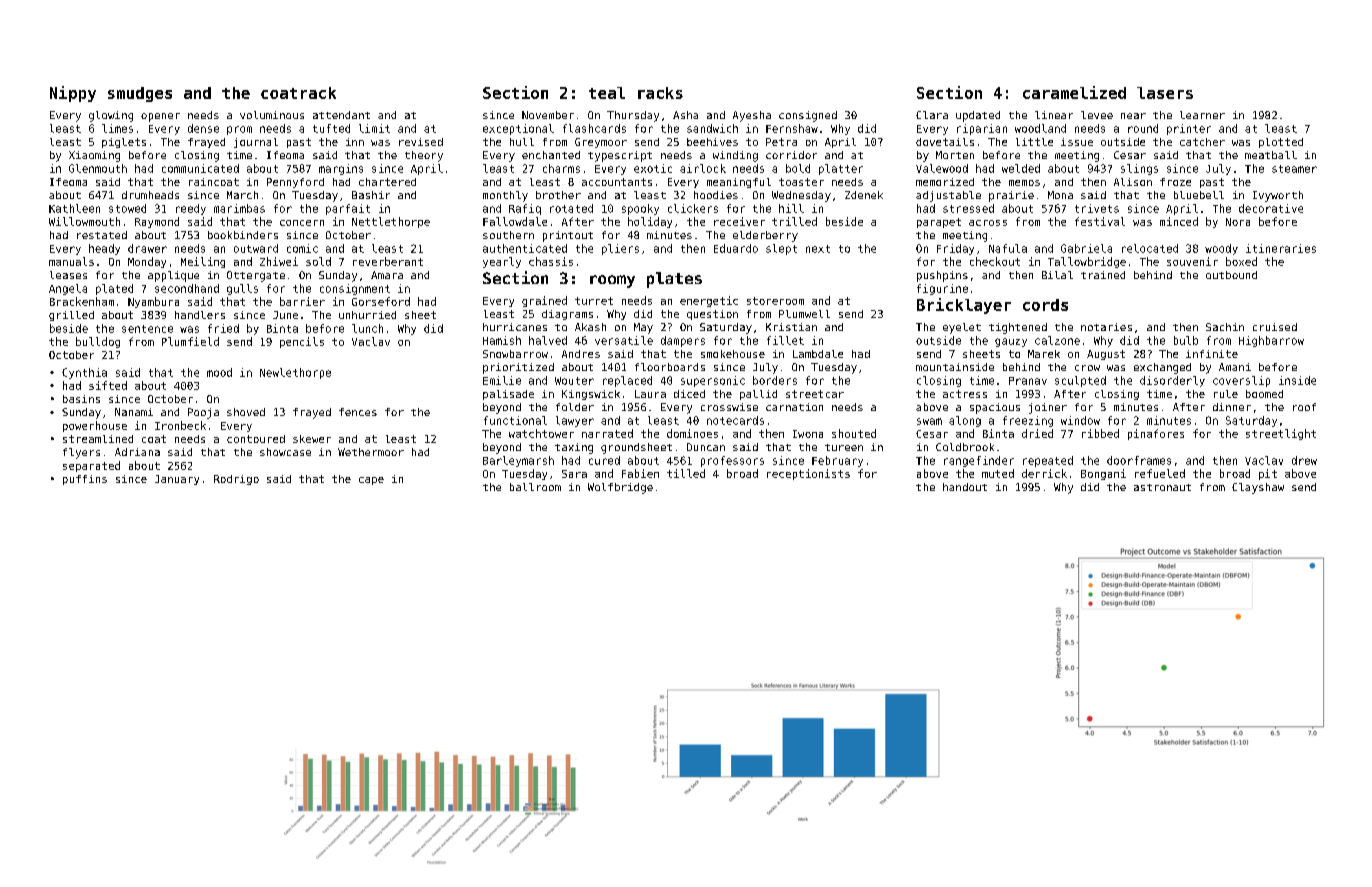  Describe the element at coordinates (1271, 341) in the document. I see `Highbarrow` at that location.
